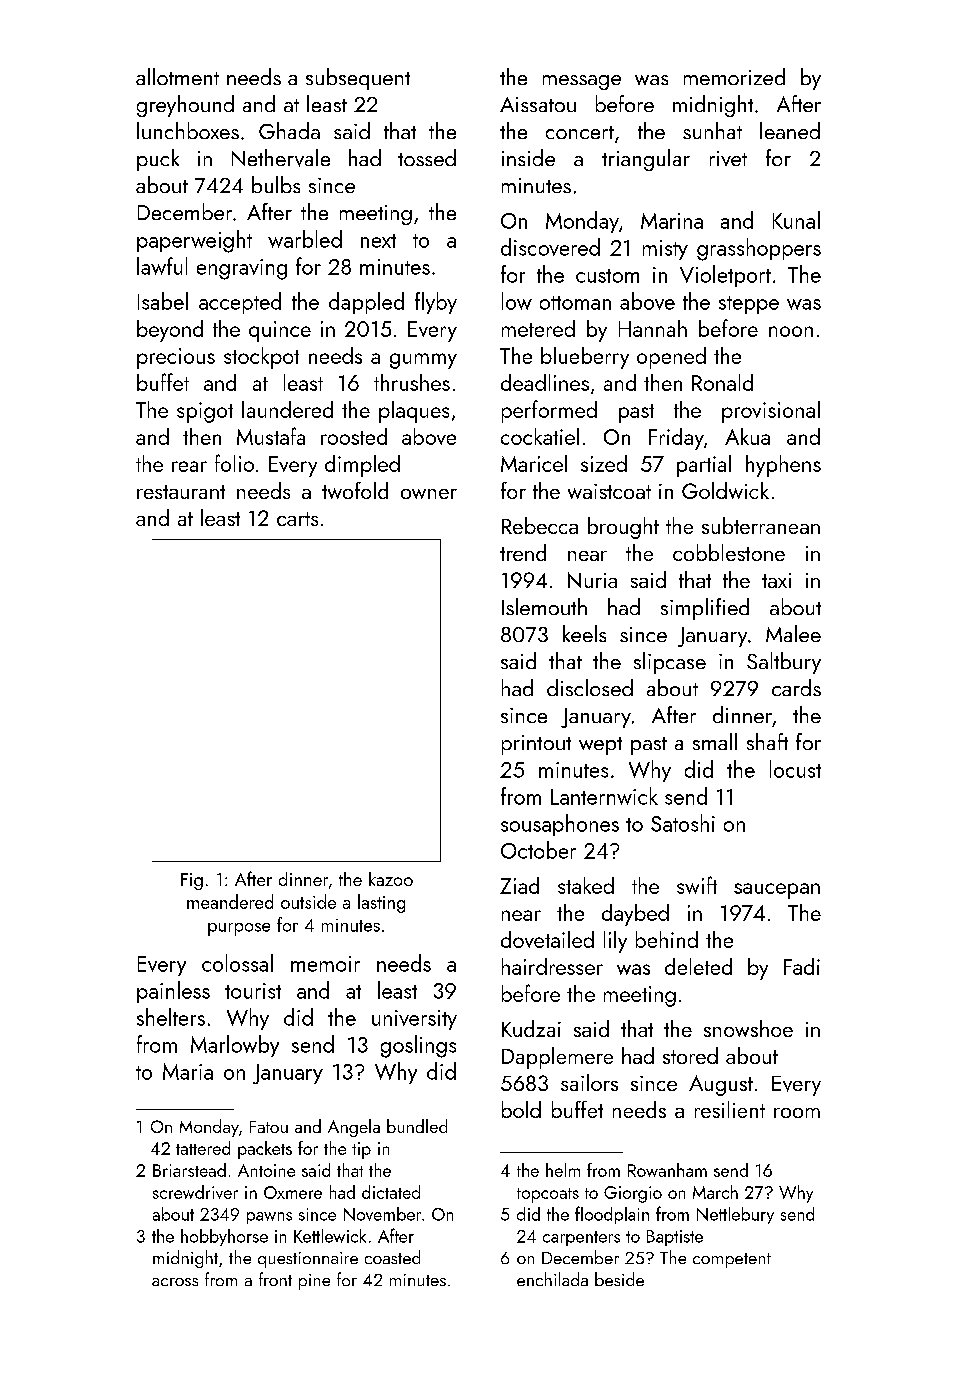 The width and height of the page is (957, 1385). I want to click on meandered, so click(230, 901).
